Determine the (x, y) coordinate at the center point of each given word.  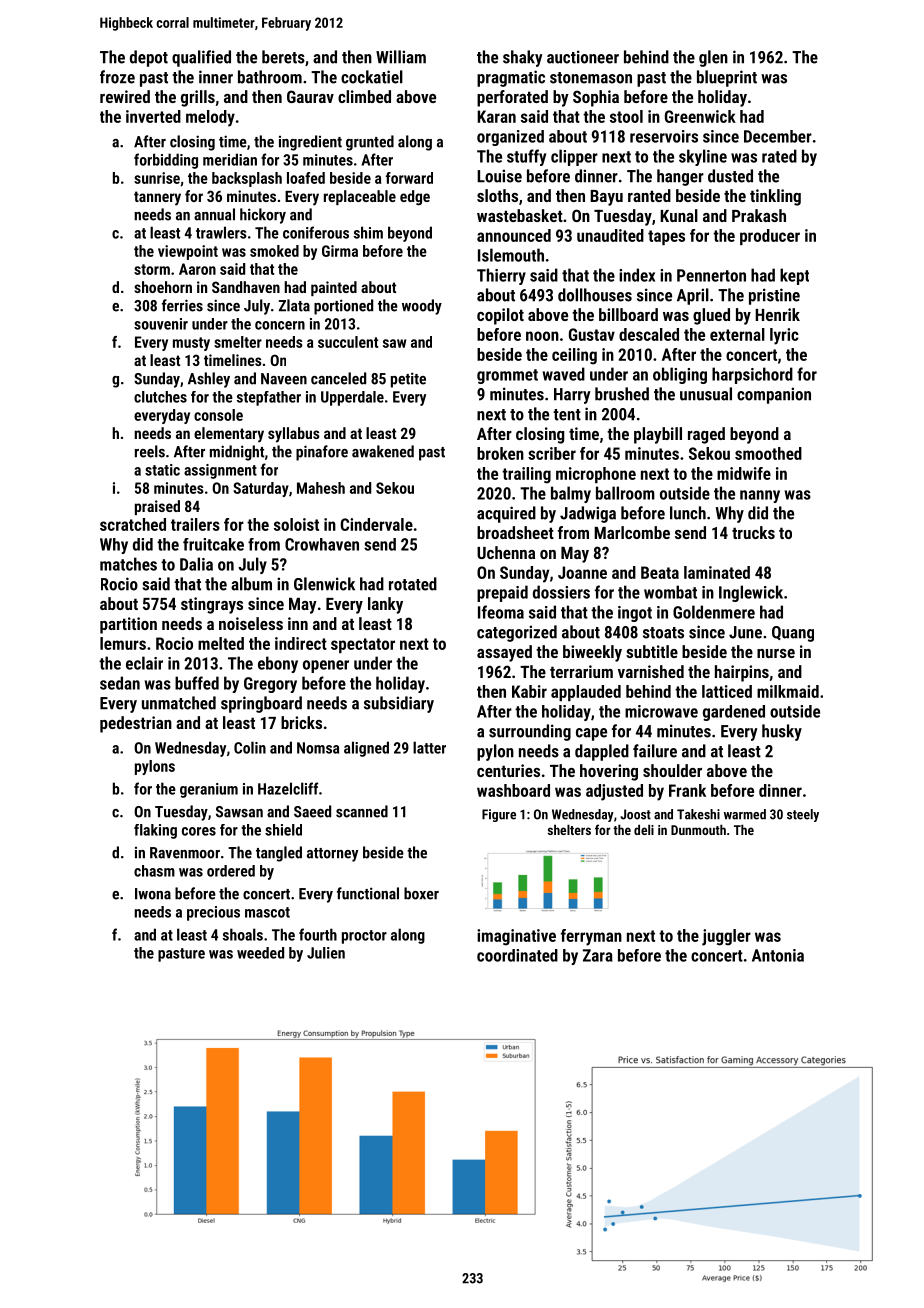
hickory (263, 216)
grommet (507, 376)
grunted (370, 143)
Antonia (778, 955)
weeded (260, 953)
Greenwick (700, 116)
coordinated (517, 955)
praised (157, 507)
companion (774, 395)
